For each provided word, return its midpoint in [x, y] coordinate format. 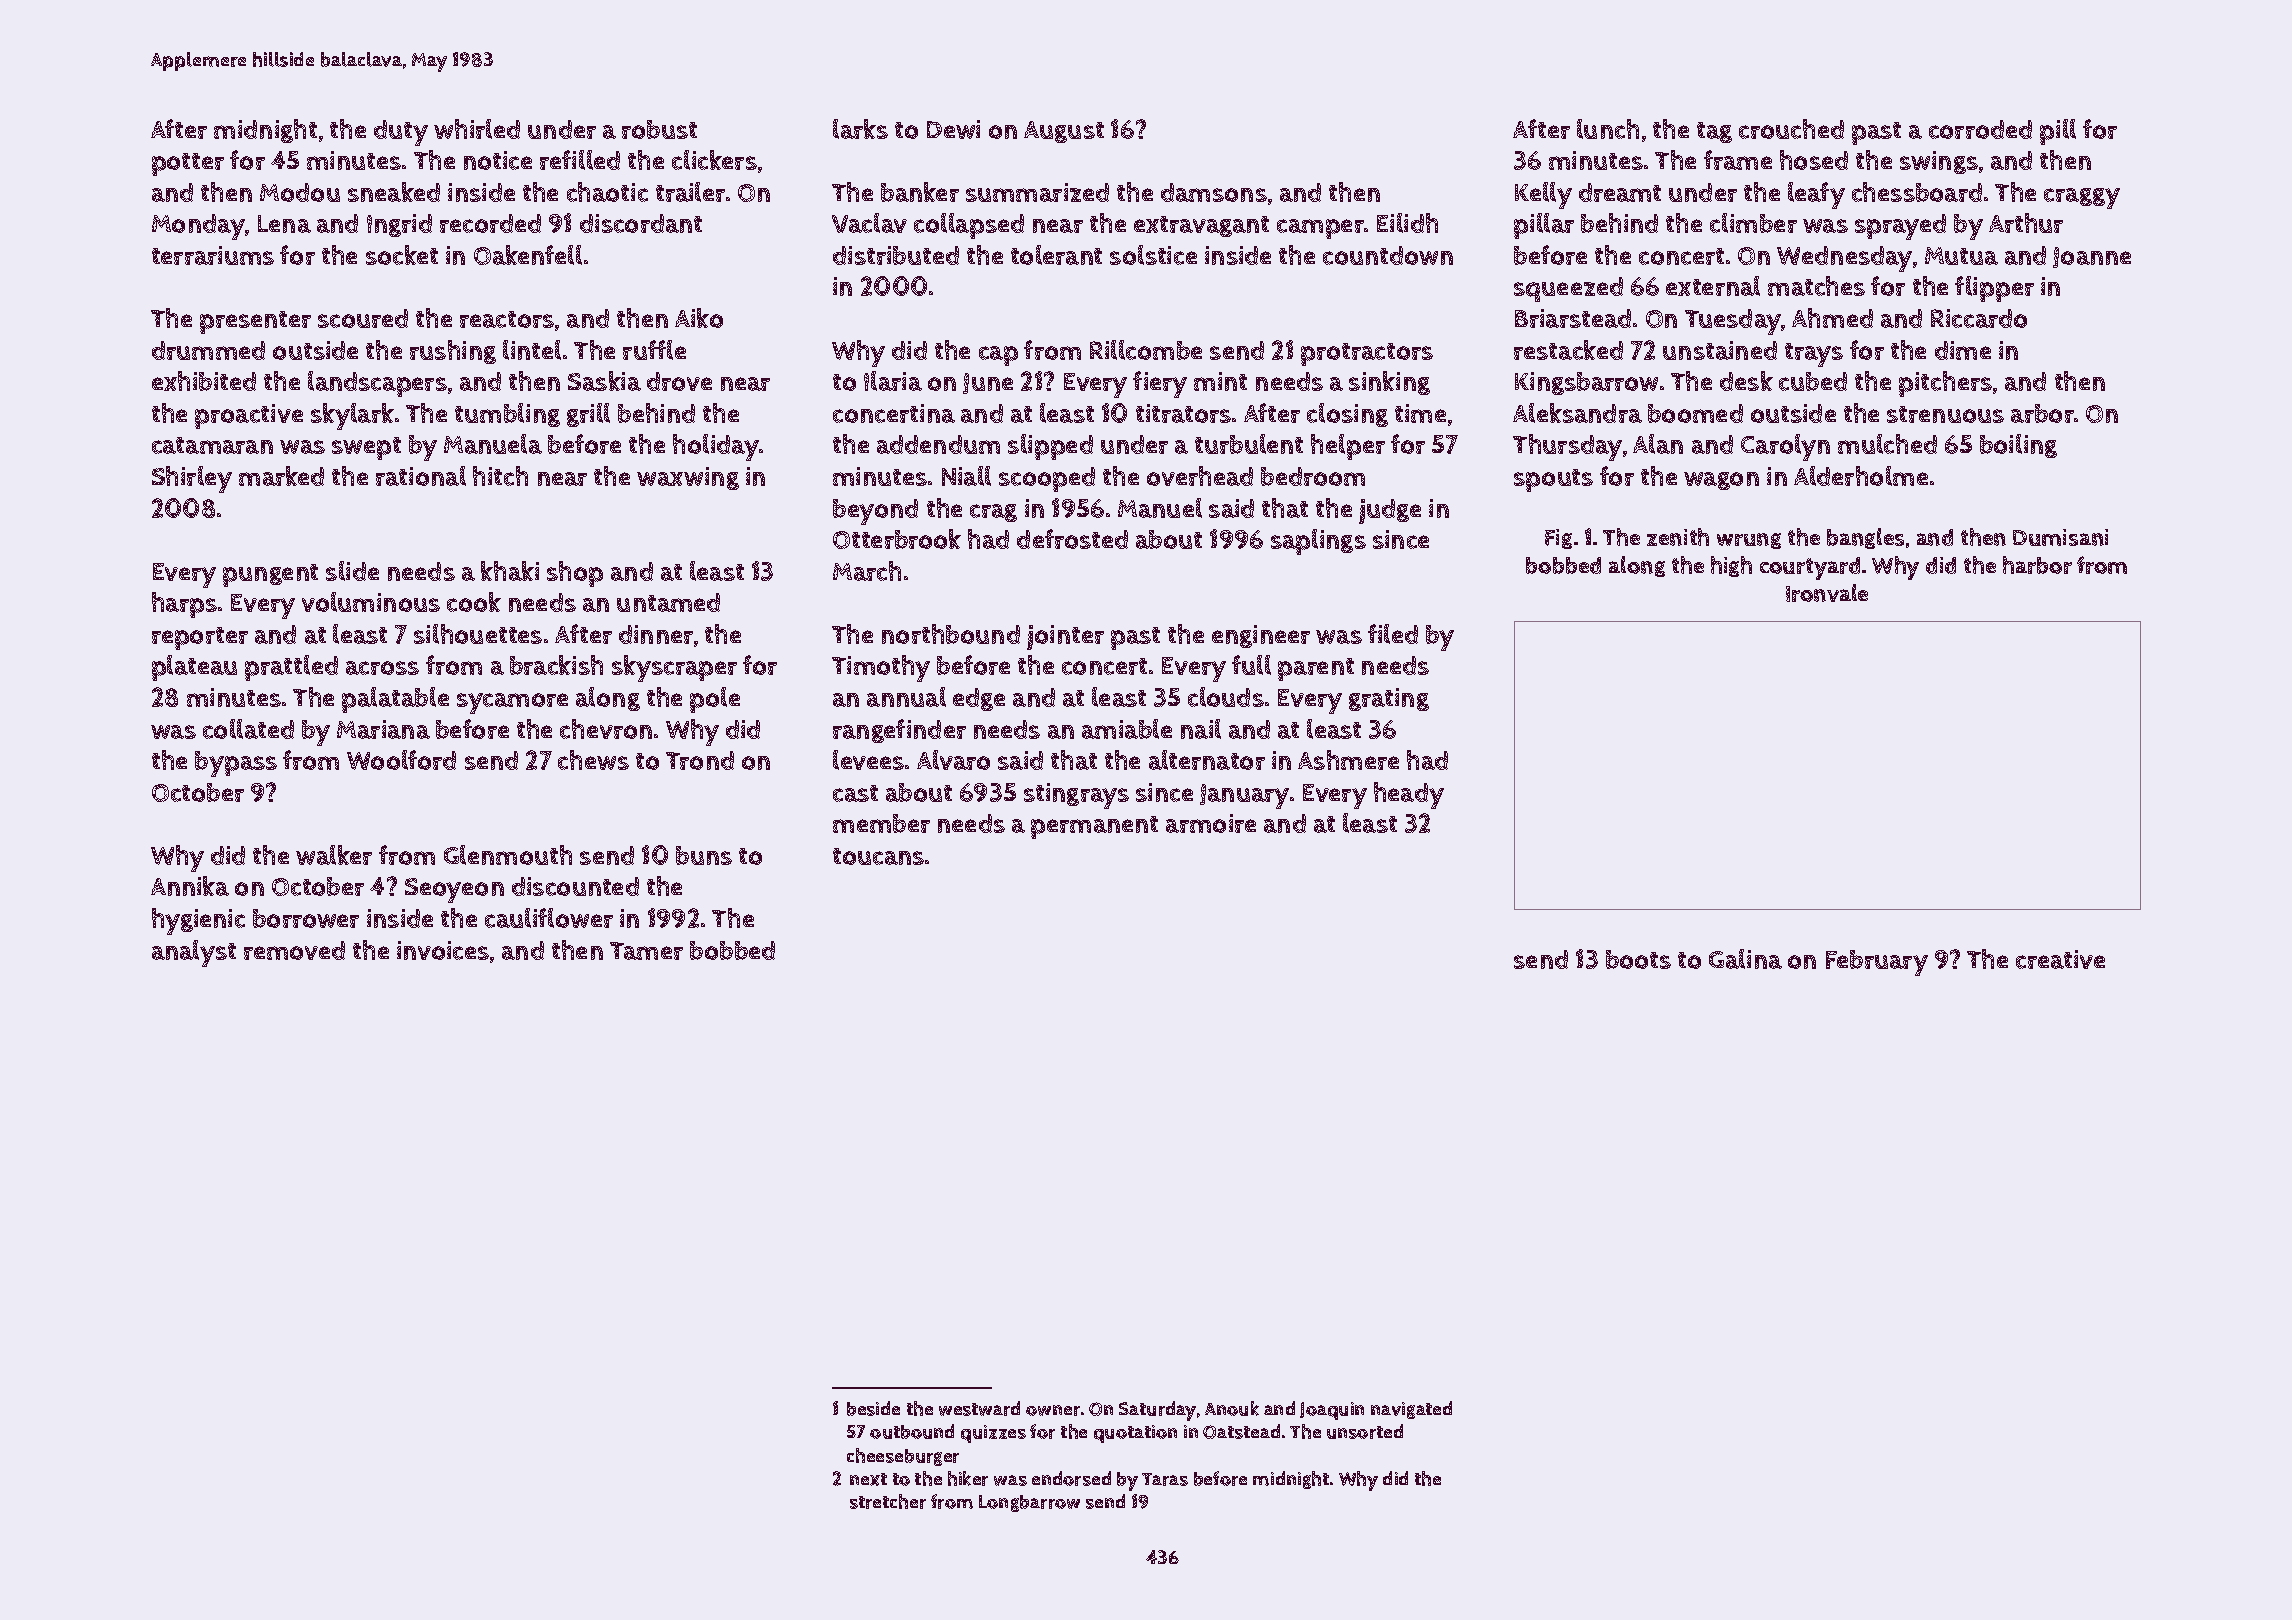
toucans [878, 856]
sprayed [1900, 227]
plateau [194, 668]
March [867, 571]
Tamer [646, 951]
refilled [580, 160]
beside [873, 1408]
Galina [1745, 959]
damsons [1214, 192]
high [1731, 566]
